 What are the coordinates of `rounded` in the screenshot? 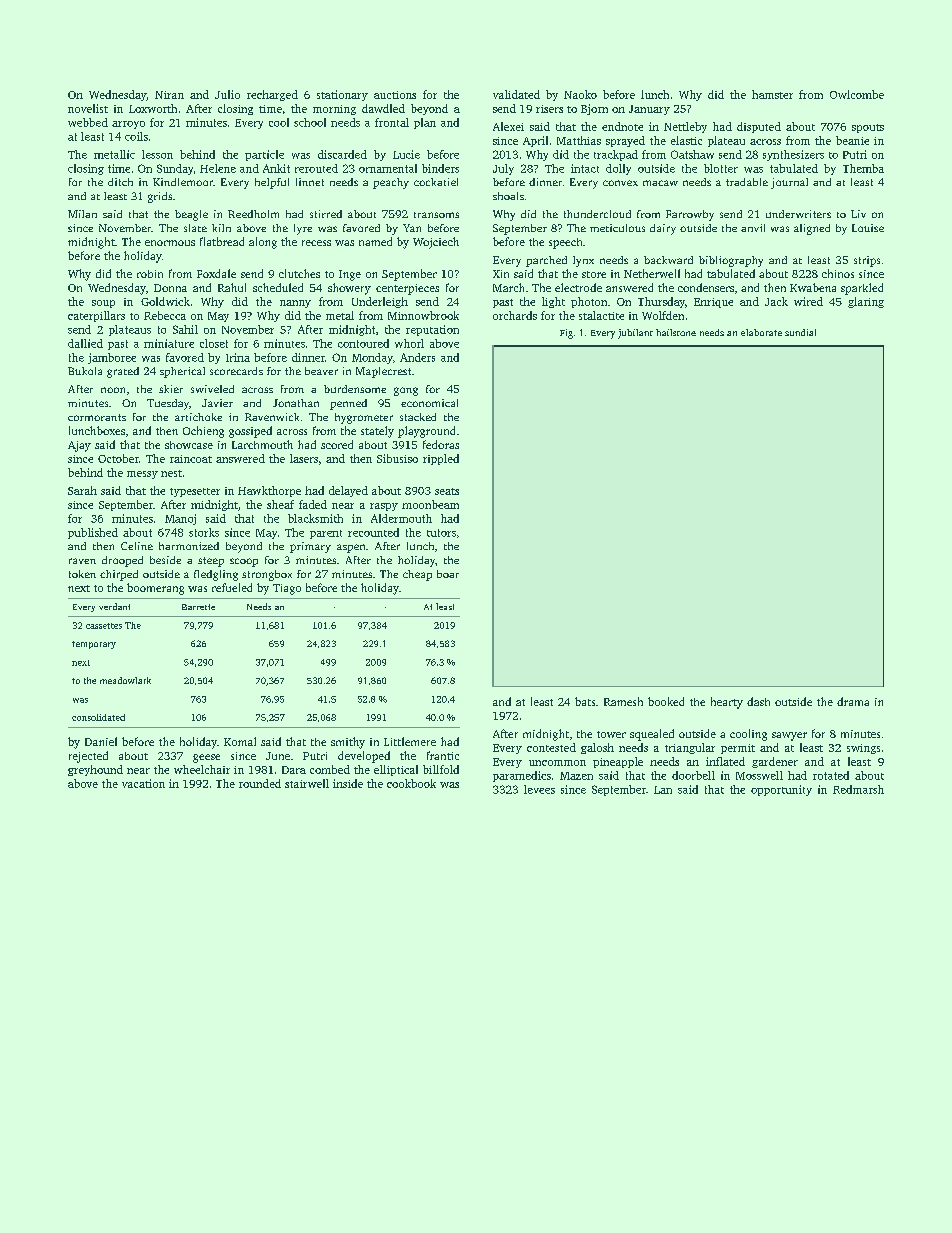 It's located at (260, 783).
